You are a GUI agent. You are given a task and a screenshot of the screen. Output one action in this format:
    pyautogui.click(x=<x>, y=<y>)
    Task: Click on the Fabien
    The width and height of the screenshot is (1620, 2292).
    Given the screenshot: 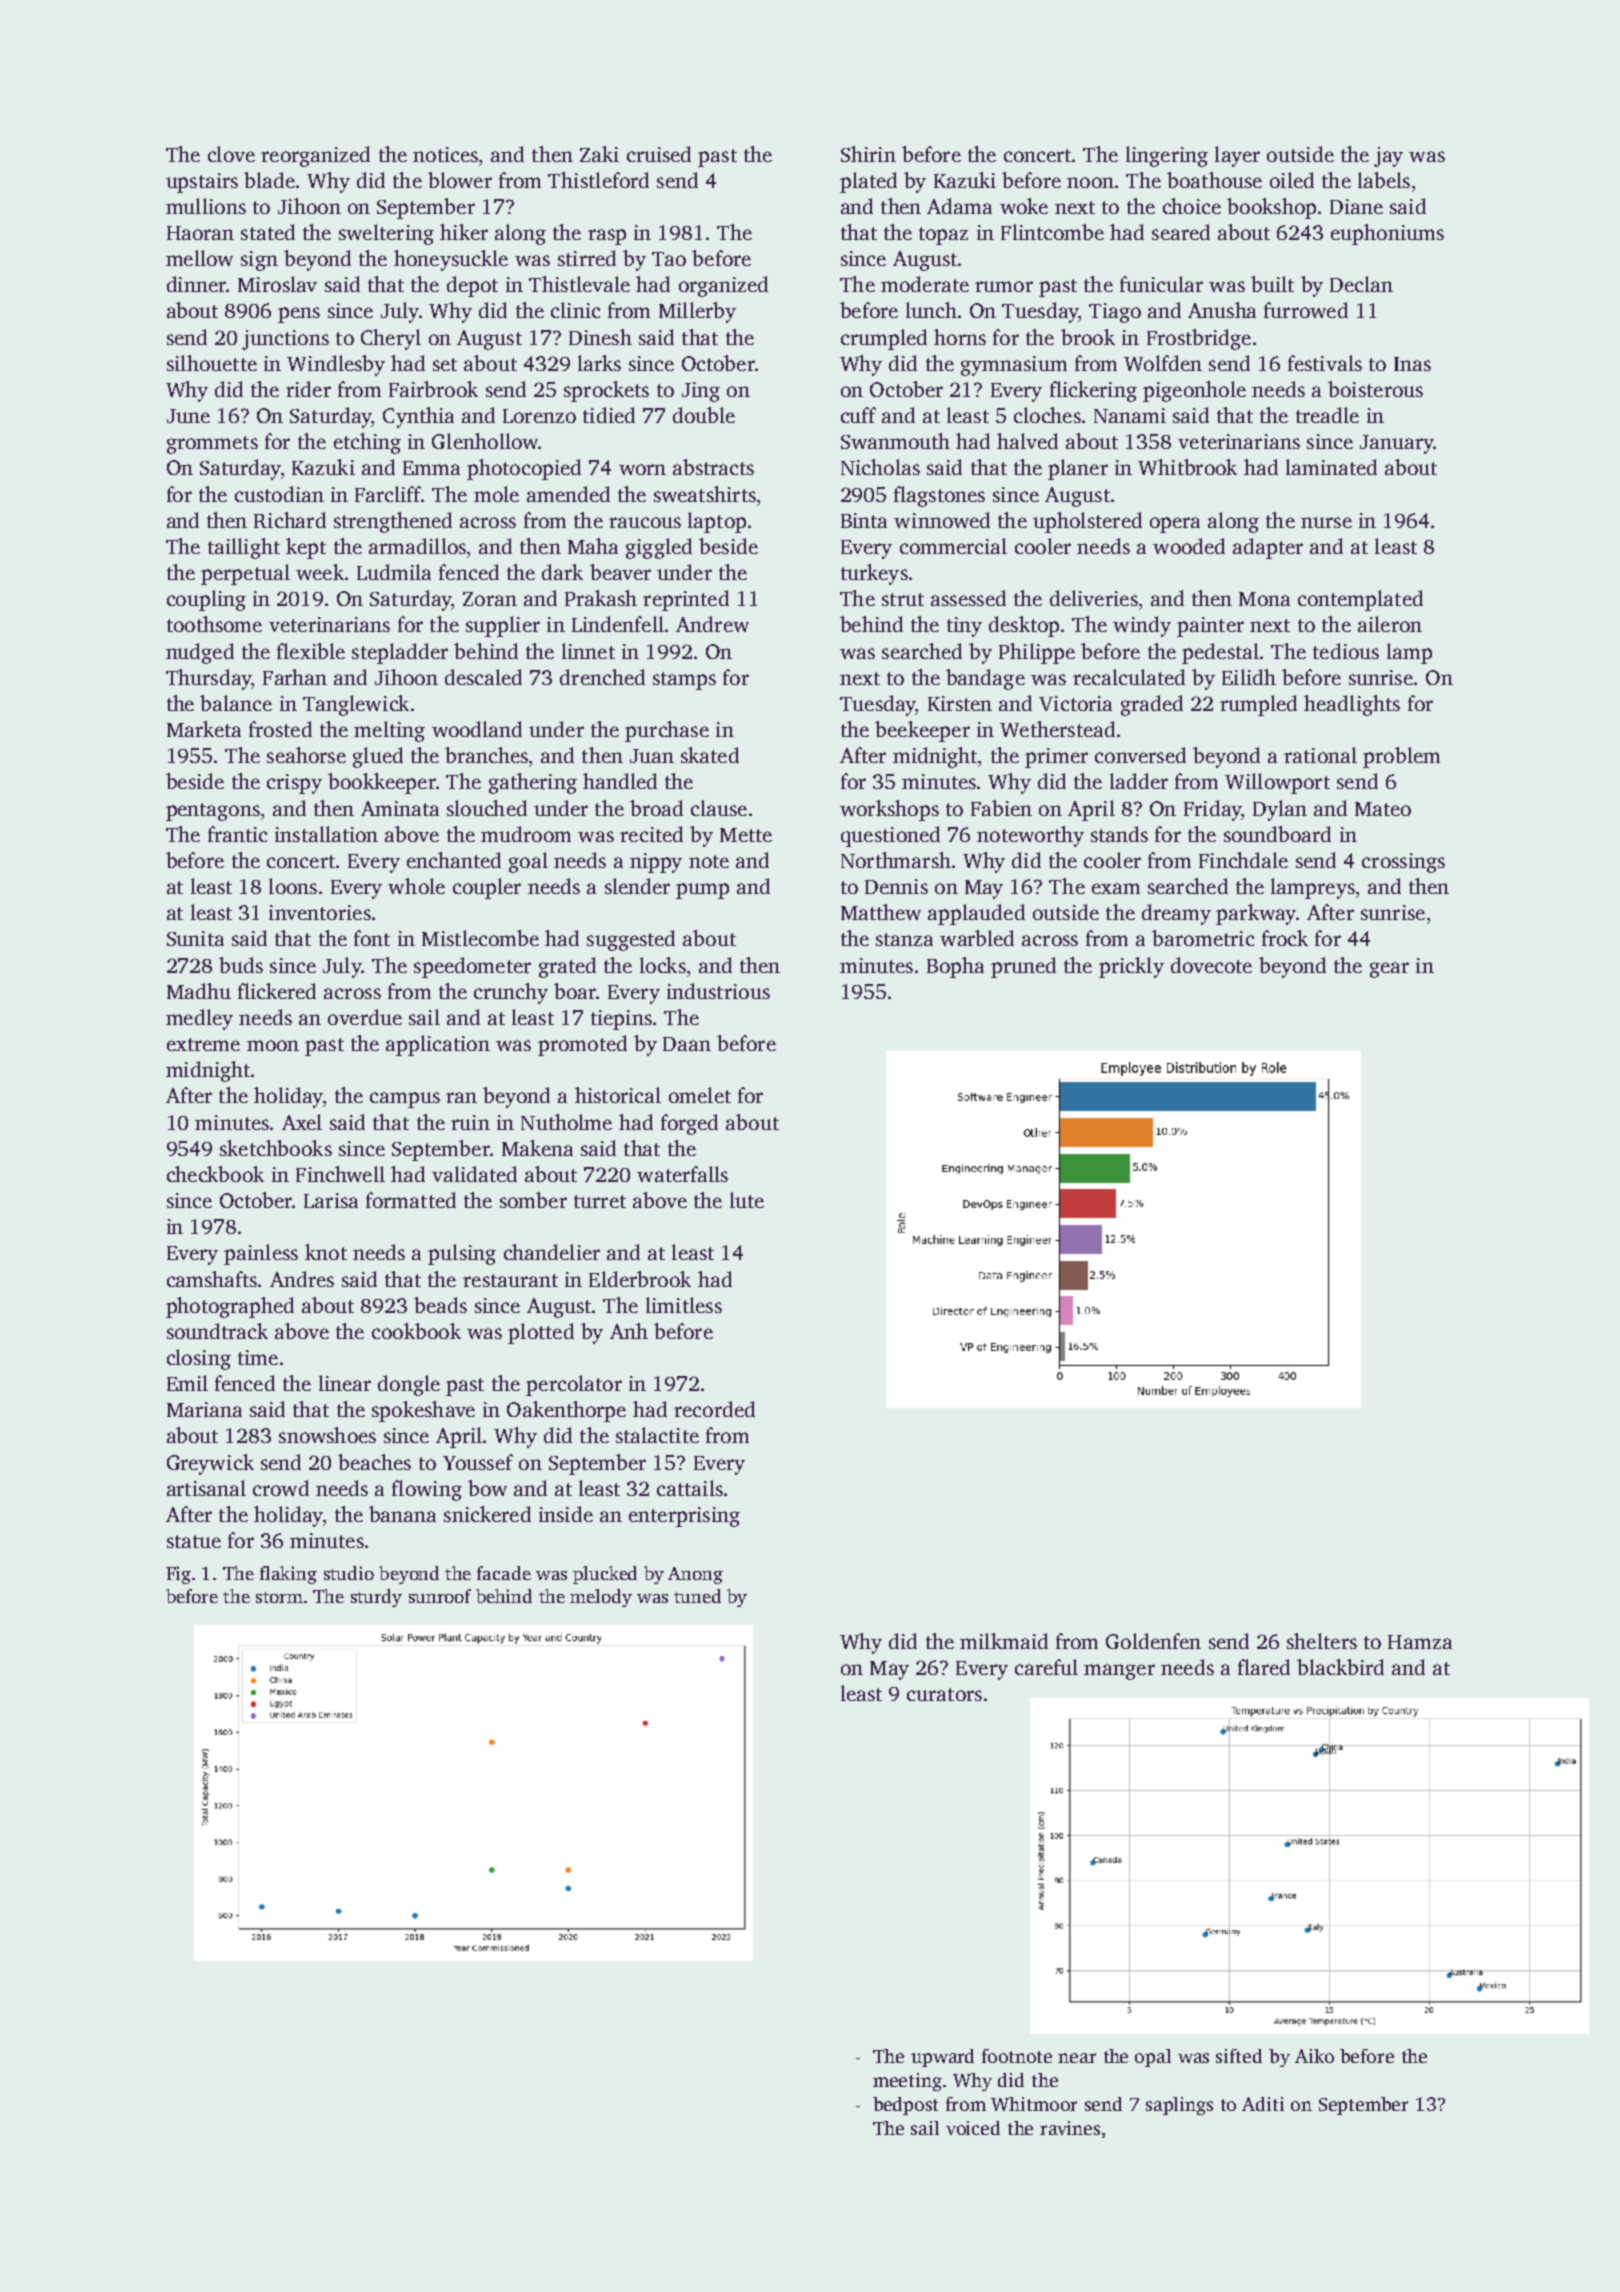 What is the action you would take?
    pyautogui.click(x=1001, y=808)
